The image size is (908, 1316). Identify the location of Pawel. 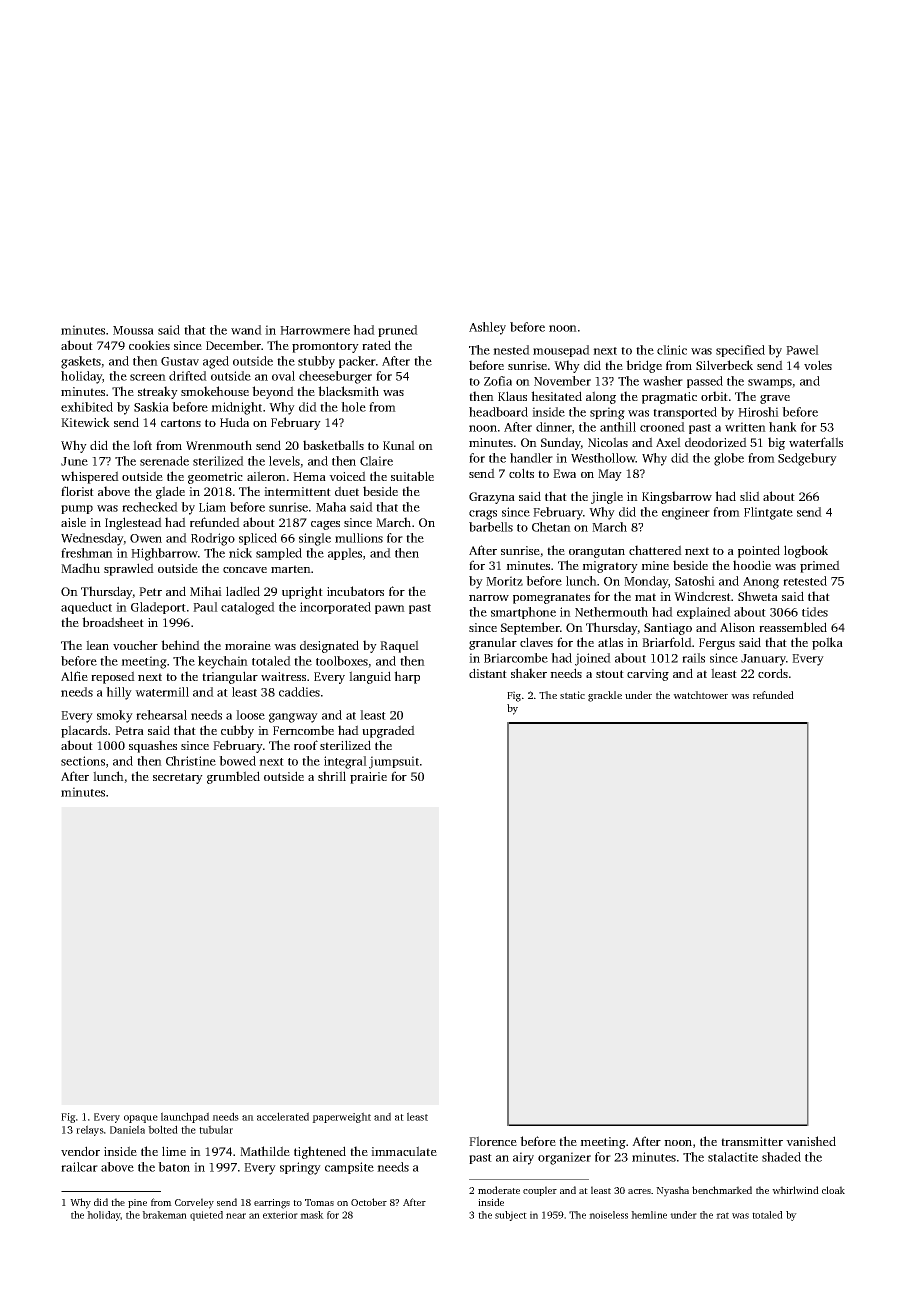
(802, 350).
